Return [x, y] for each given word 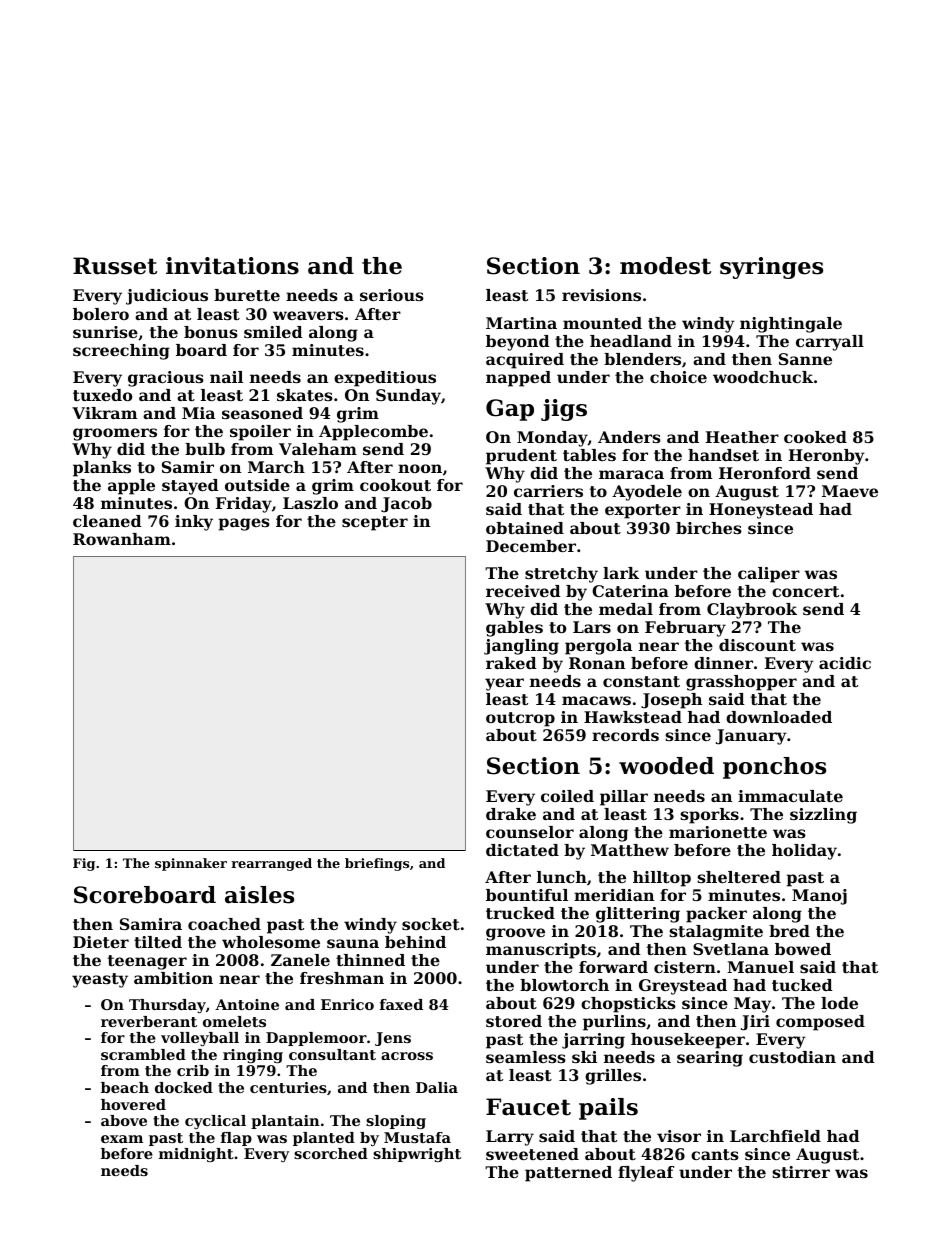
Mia [198, 413]
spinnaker [191, 864]
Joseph [671, 701]
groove [515, 934]
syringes [771, 268]
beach [125, 1087]
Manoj [819, 897]
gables [514, 629]
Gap [510, 410]
